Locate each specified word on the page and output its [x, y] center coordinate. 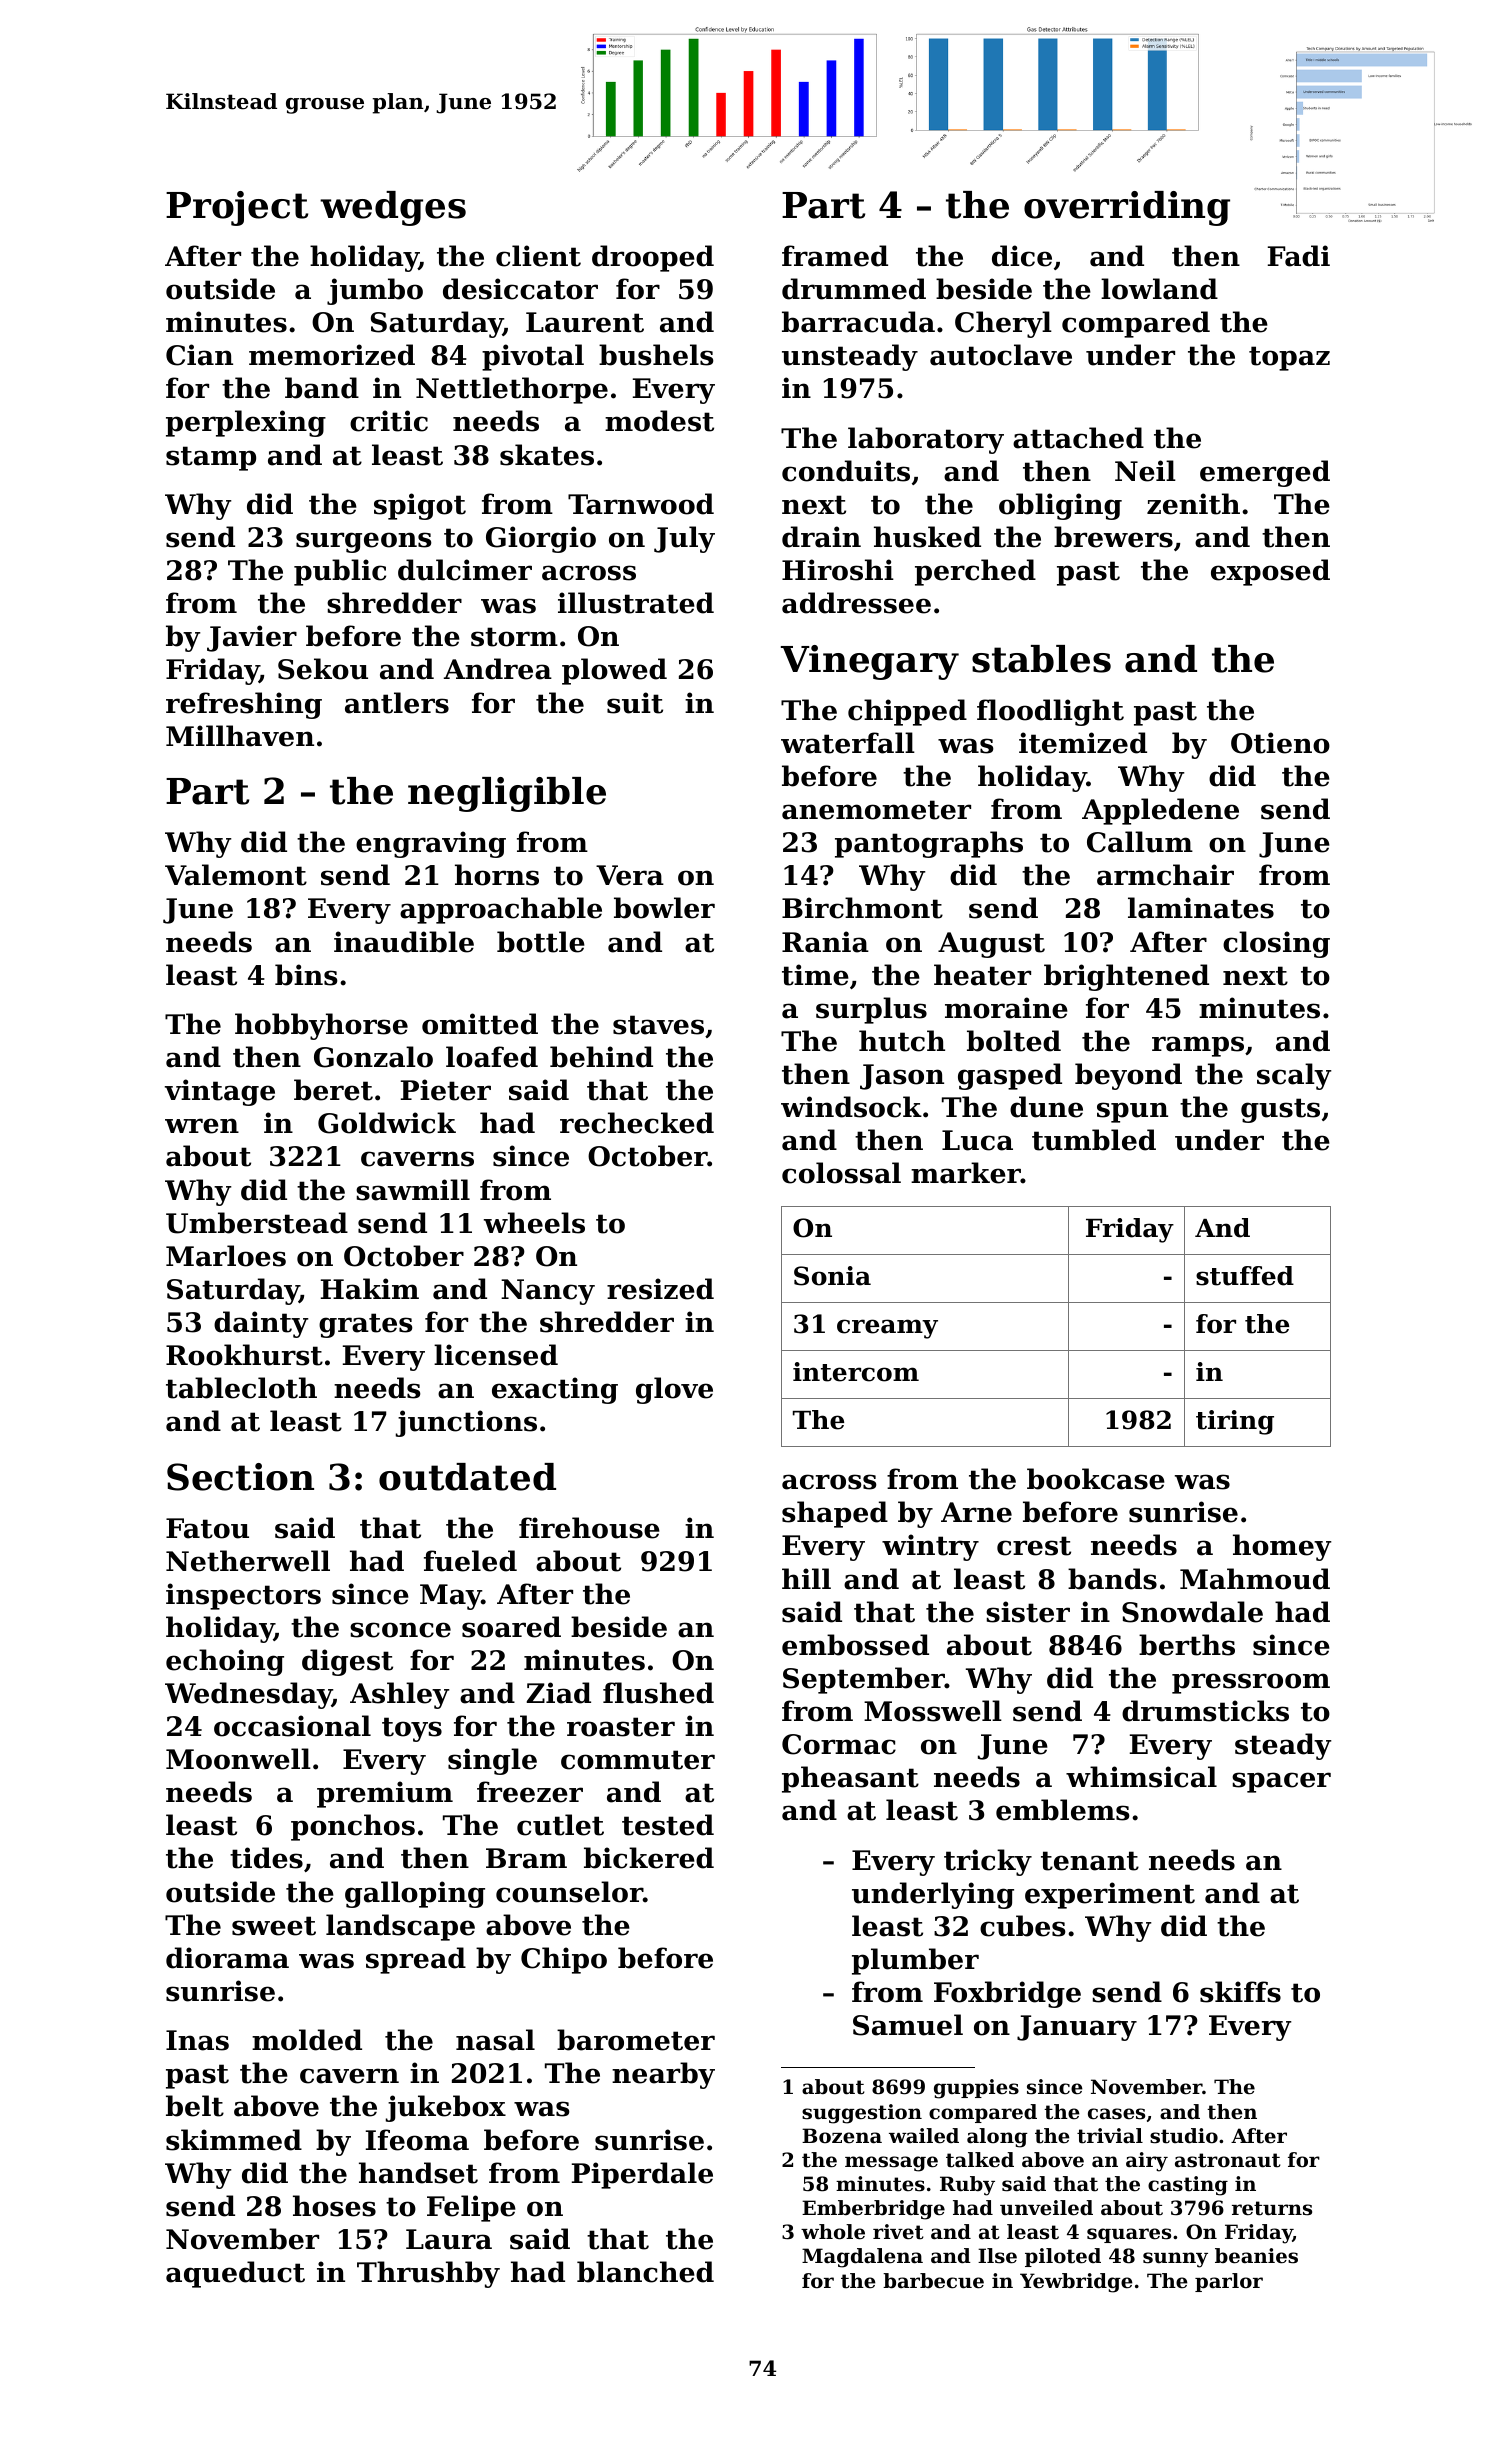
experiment [1110, 1895]
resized [660, 1289]
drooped [653, 258]
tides [266, 1858]
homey [1282, 1547]
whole [833, 2232]
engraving [431, 844]
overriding [1127, 208]
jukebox [446, 2108]
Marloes [226, 1256]
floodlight [1050, 712]
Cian [199, 355]
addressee [856, 603]
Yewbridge [1076, 2283]
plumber [915, 1961]
